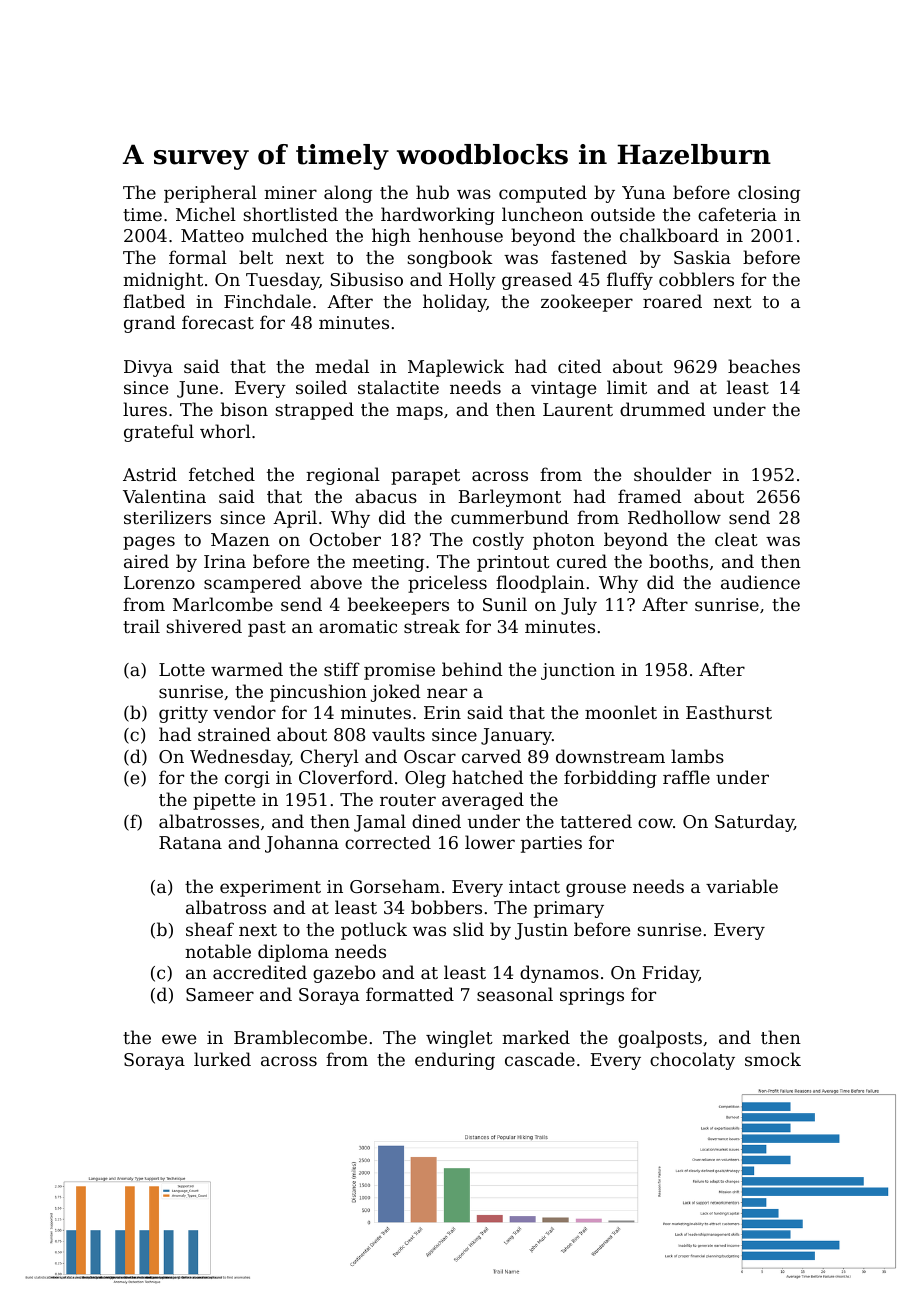 This image has width=924, height=1311. I want to click on maps, so click(419, 413).
